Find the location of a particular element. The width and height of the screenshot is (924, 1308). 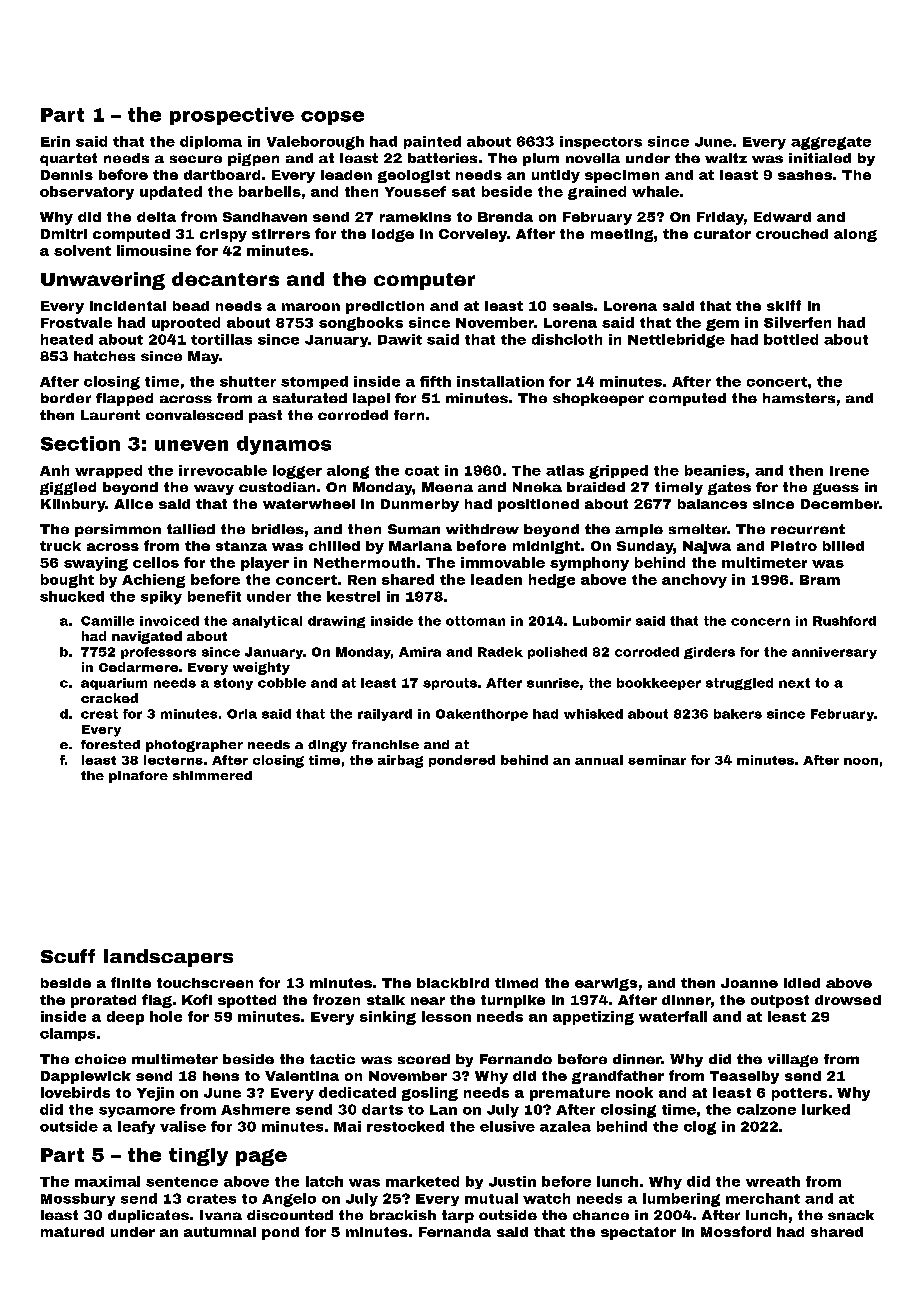

snack is located at coordinates (851, 1215).
